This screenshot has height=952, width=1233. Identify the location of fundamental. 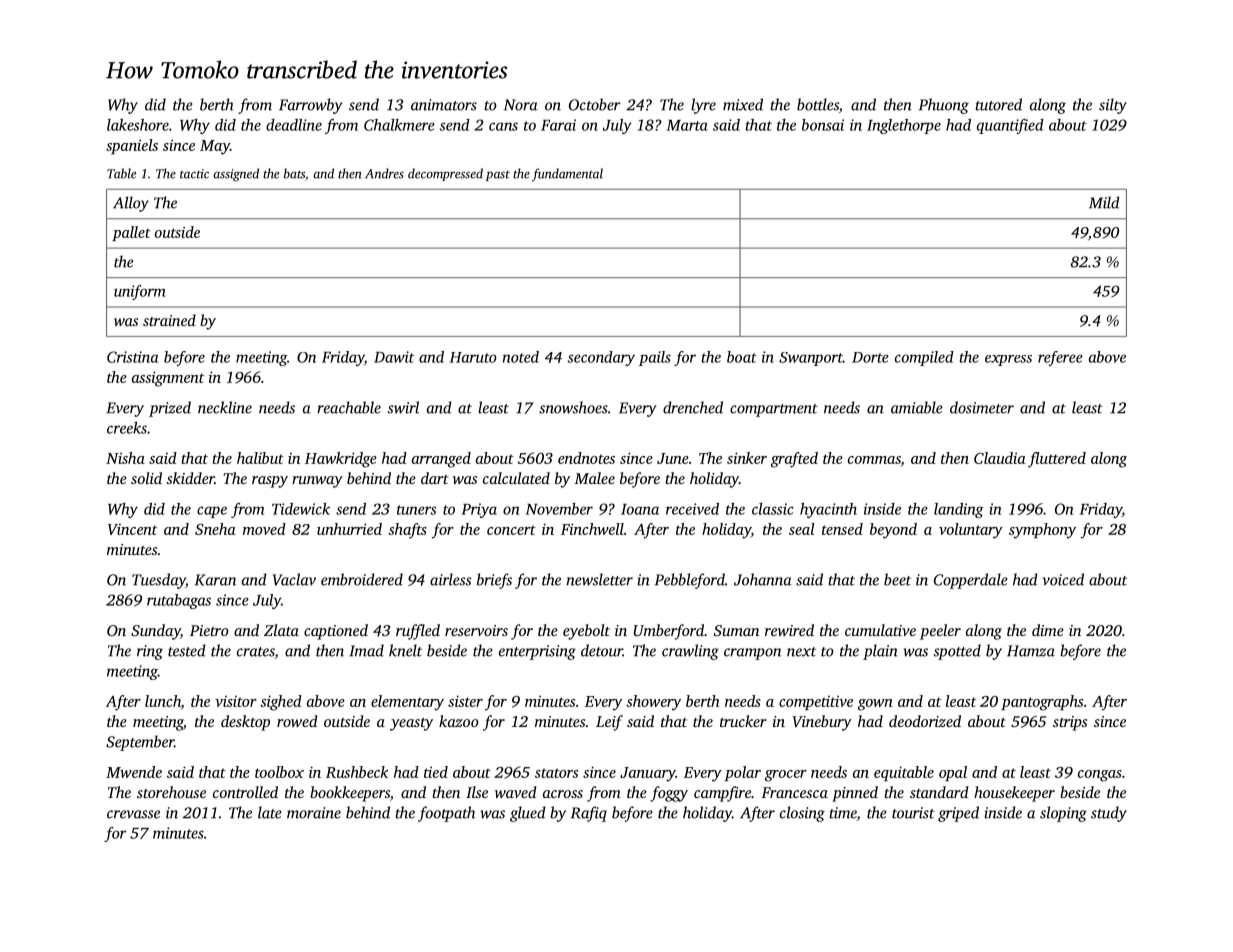
(567, 174).
